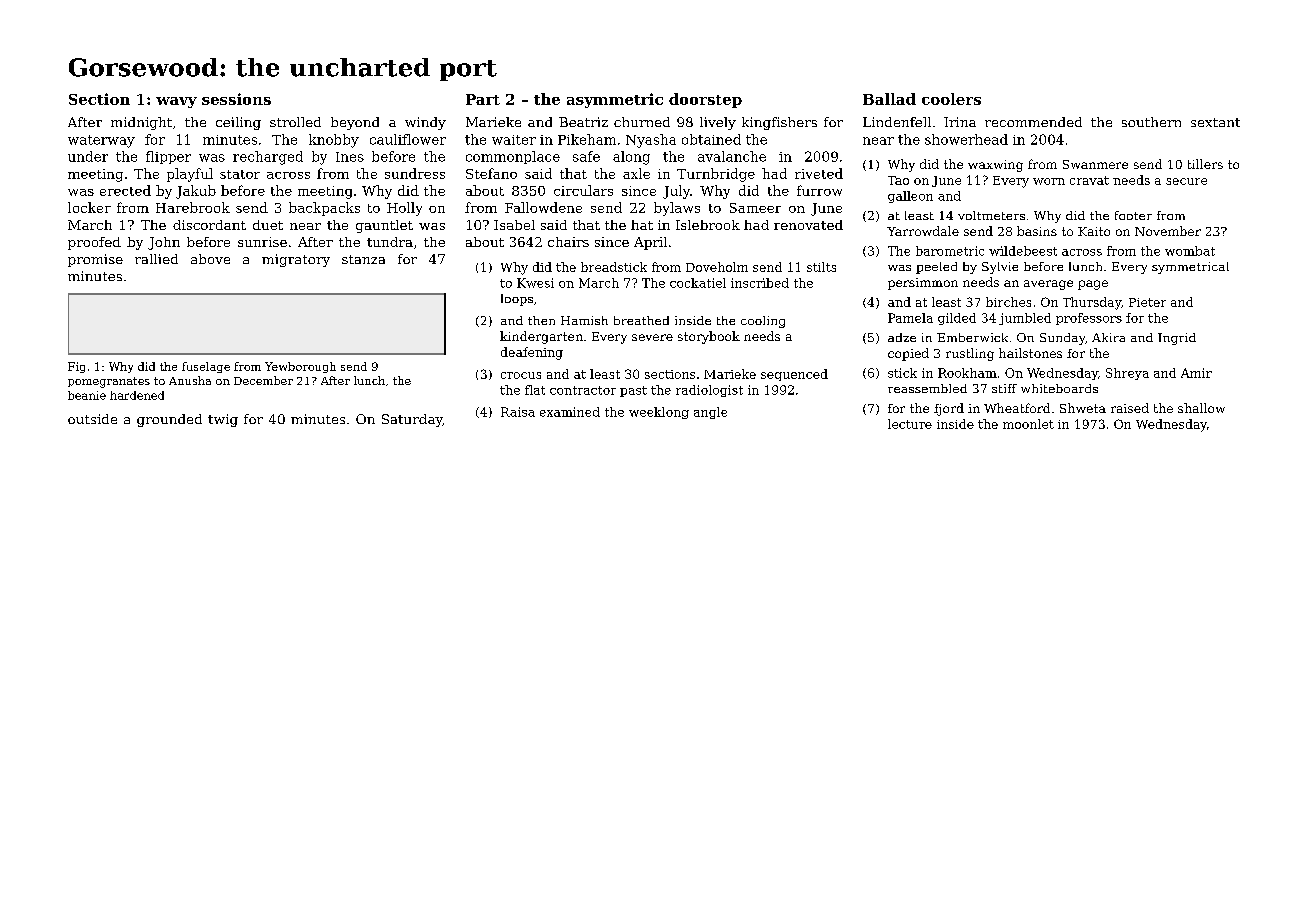  I want to click on circulars, so click(583, 190).
